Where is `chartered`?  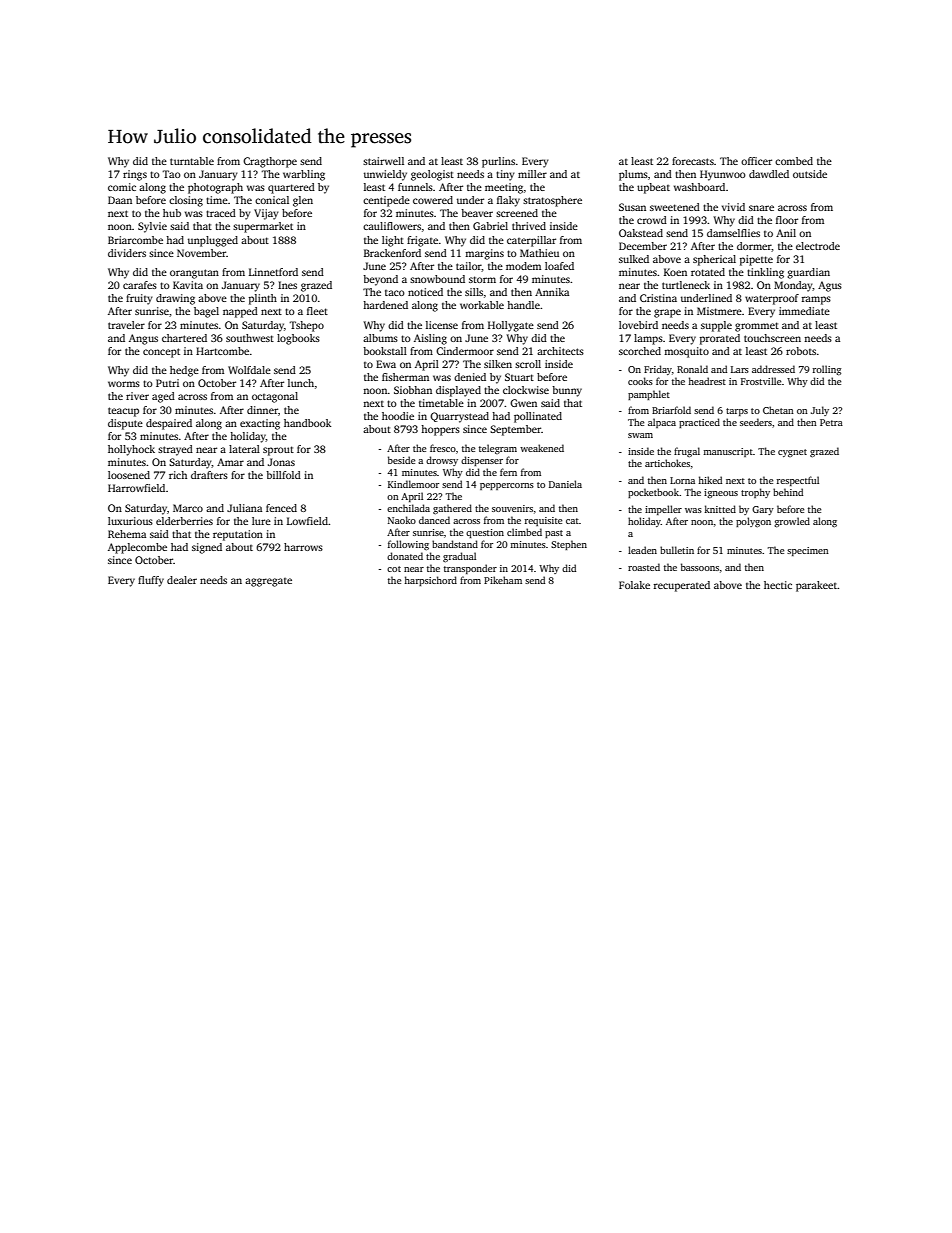 chartered is located at coordinates (184, 338).
